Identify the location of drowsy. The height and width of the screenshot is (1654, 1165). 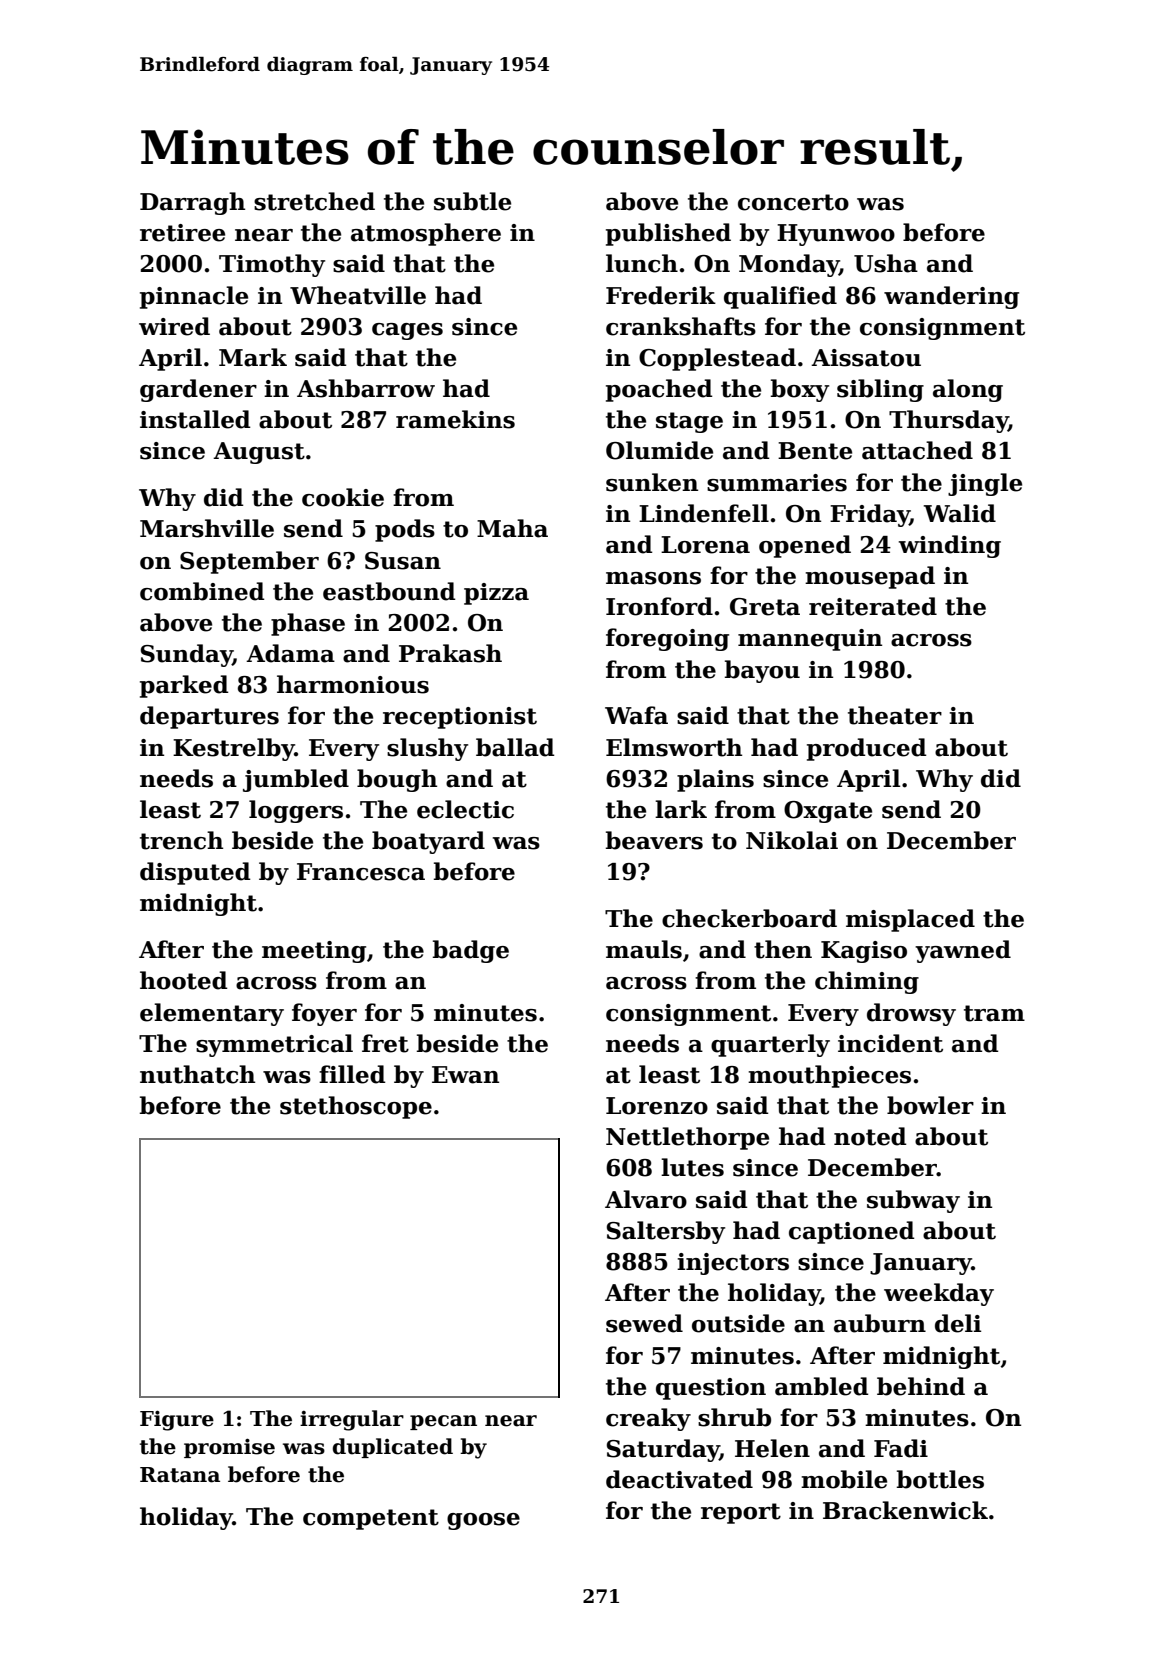
(911, 1014).
